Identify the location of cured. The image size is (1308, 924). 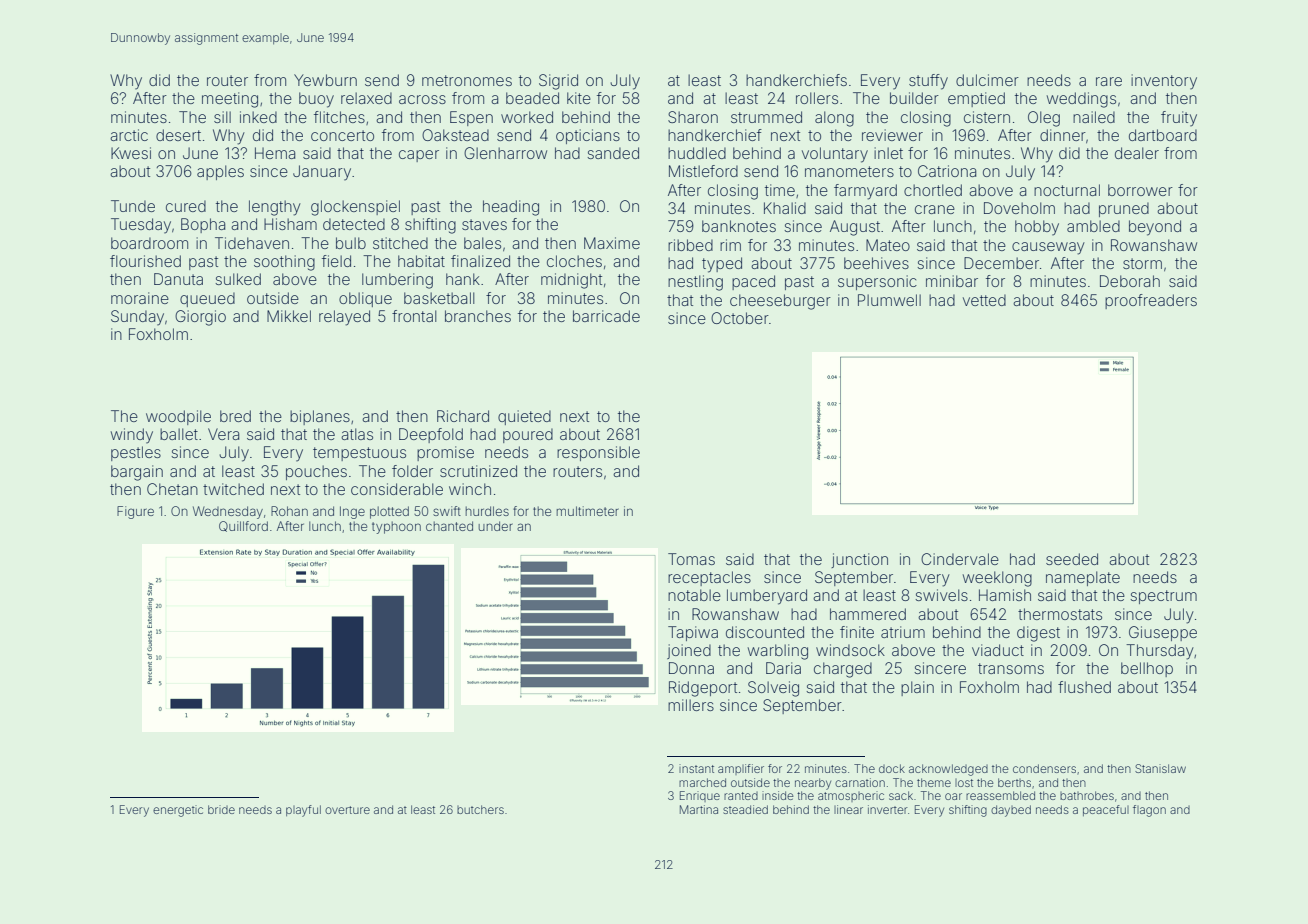
(186, 206).
